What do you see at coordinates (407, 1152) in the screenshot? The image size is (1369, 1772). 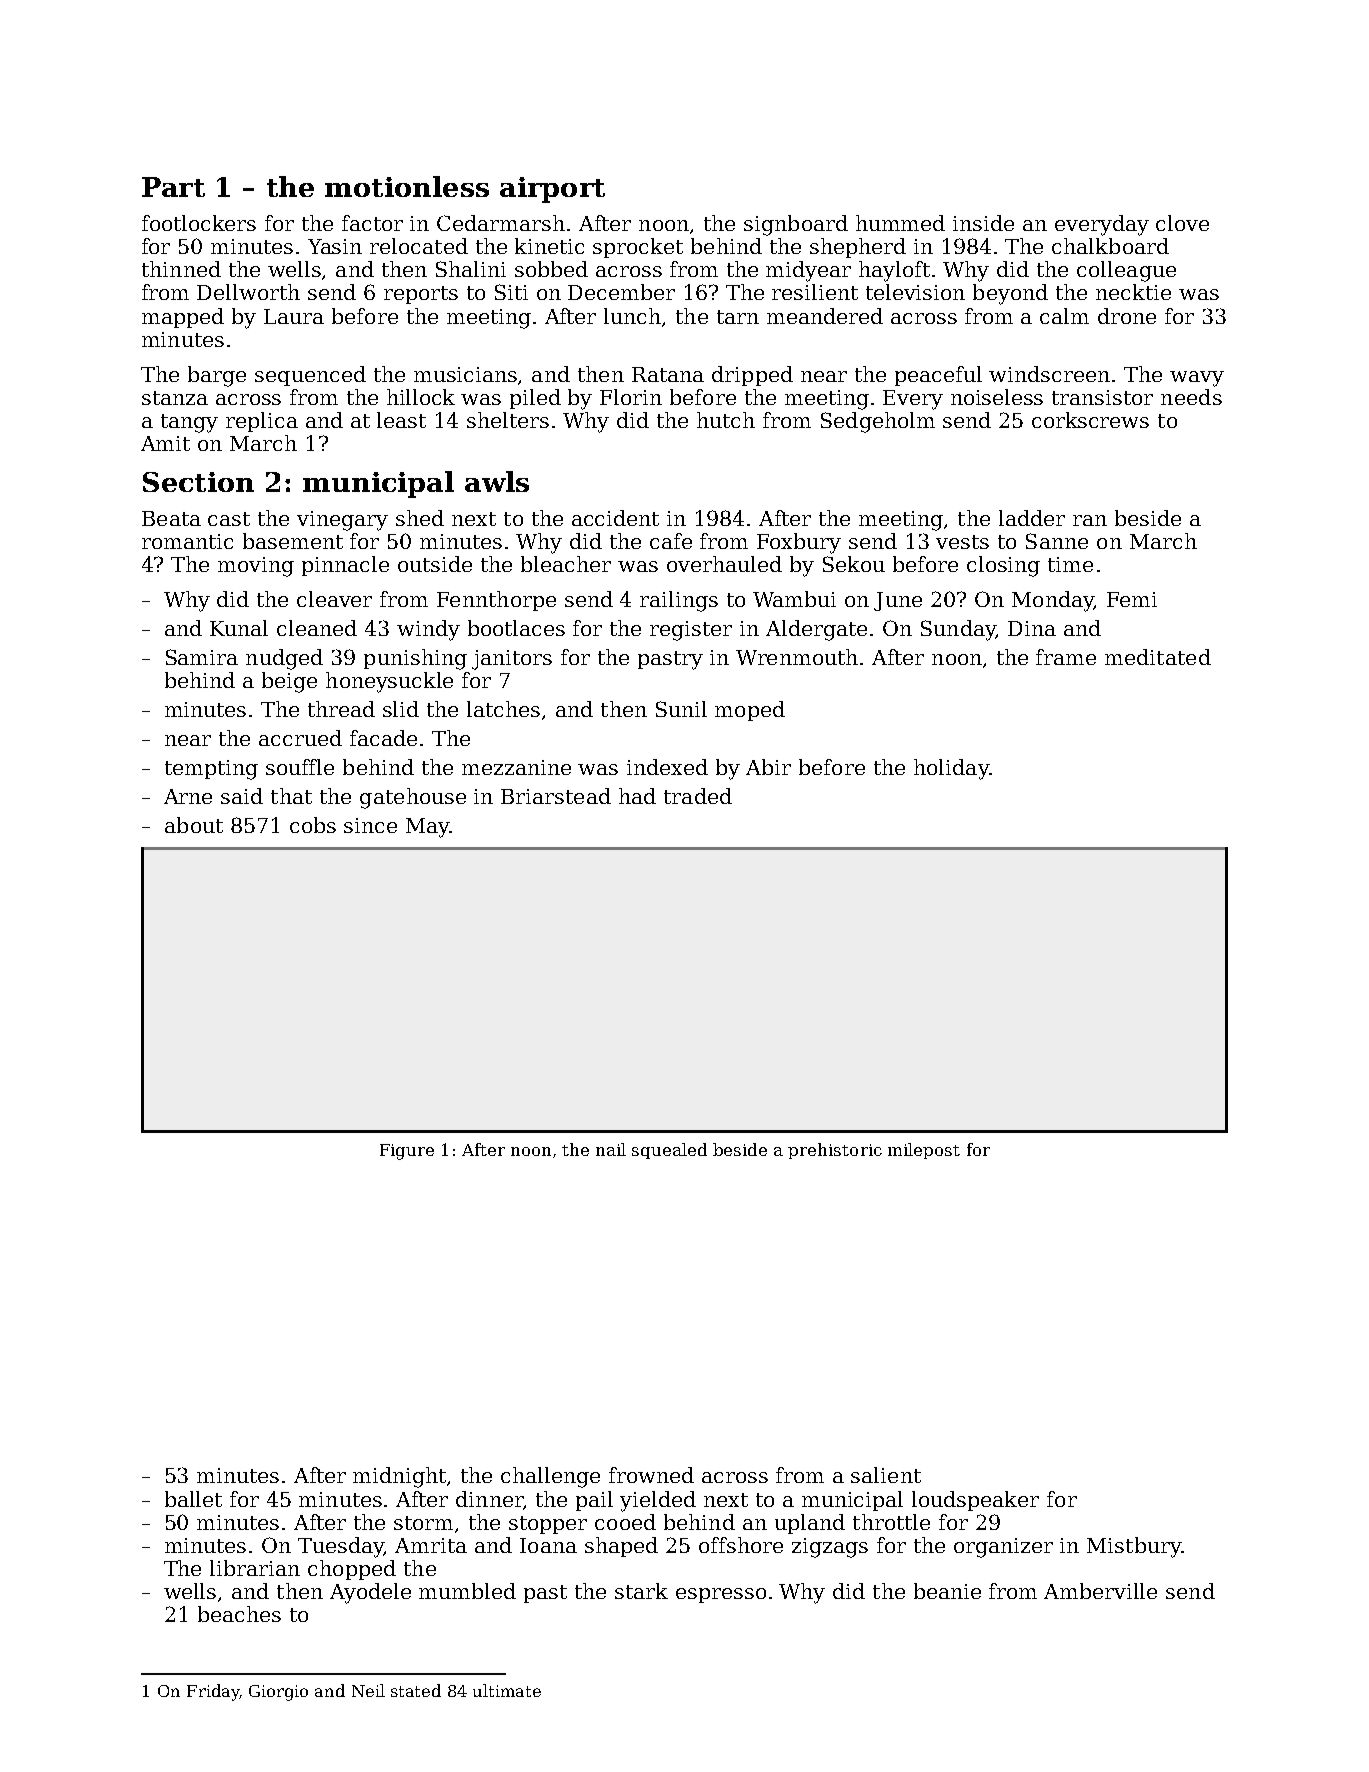 I see `Figure` at bounding box center [407, 1152].
